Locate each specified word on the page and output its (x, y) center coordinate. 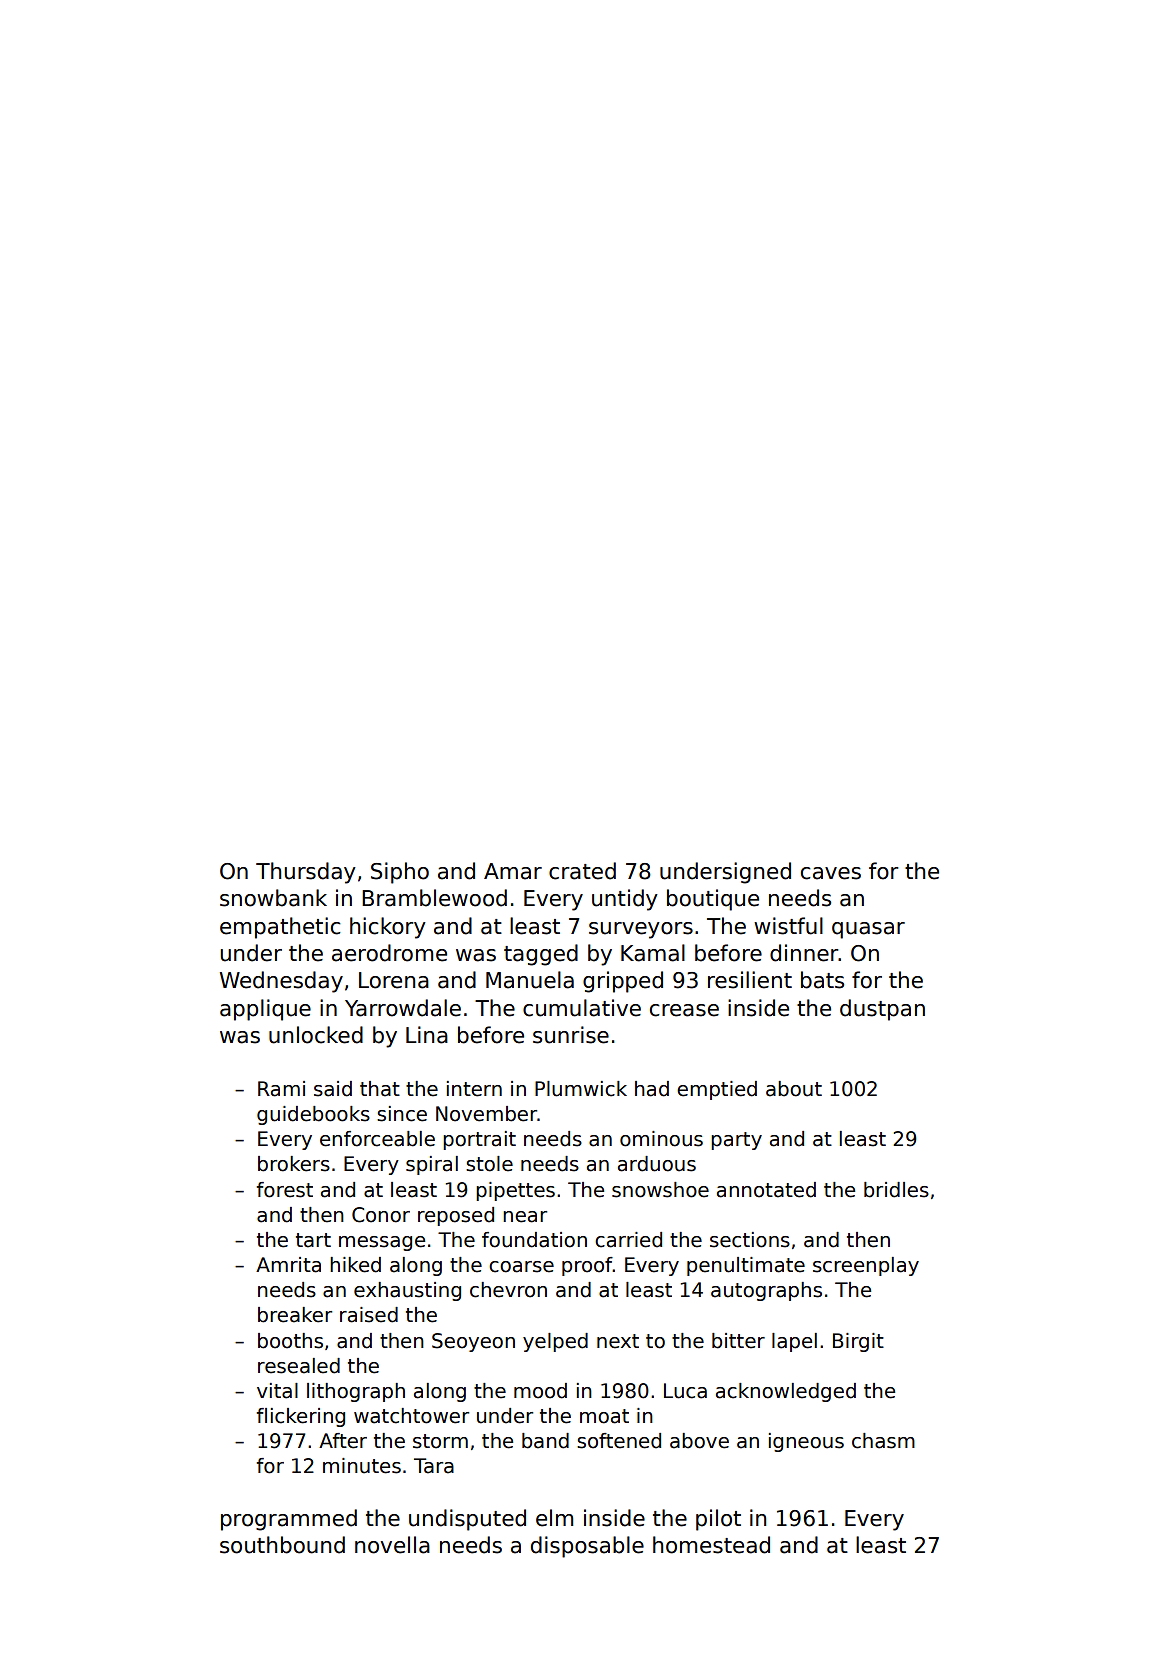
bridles (896, 1190)
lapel (794, 1342)
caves (831, 873)
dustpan (882, 1010)
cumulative (582, 1008)
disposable (587, 1547)
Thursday (306, 873)
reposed (456, 1216)
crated (582, 871)
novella (392, 1545)
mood (540, 1391)
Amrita (288, 1265)
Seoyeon (473, 1342)
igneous (806, 1442)
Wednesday (281, 982)
